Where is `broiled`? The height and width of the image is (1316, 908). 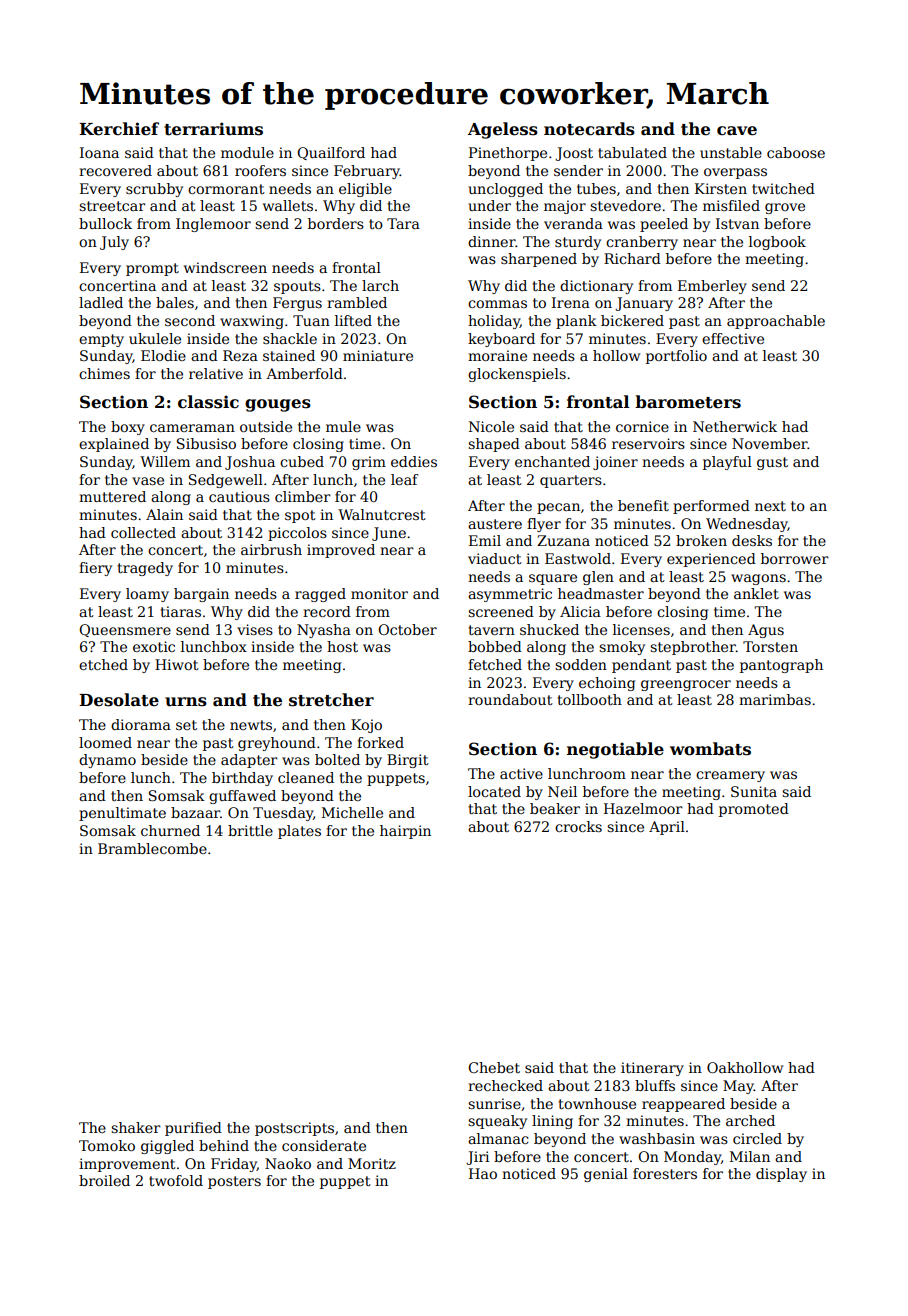 broiled is located at coordinates (104, 1180).
